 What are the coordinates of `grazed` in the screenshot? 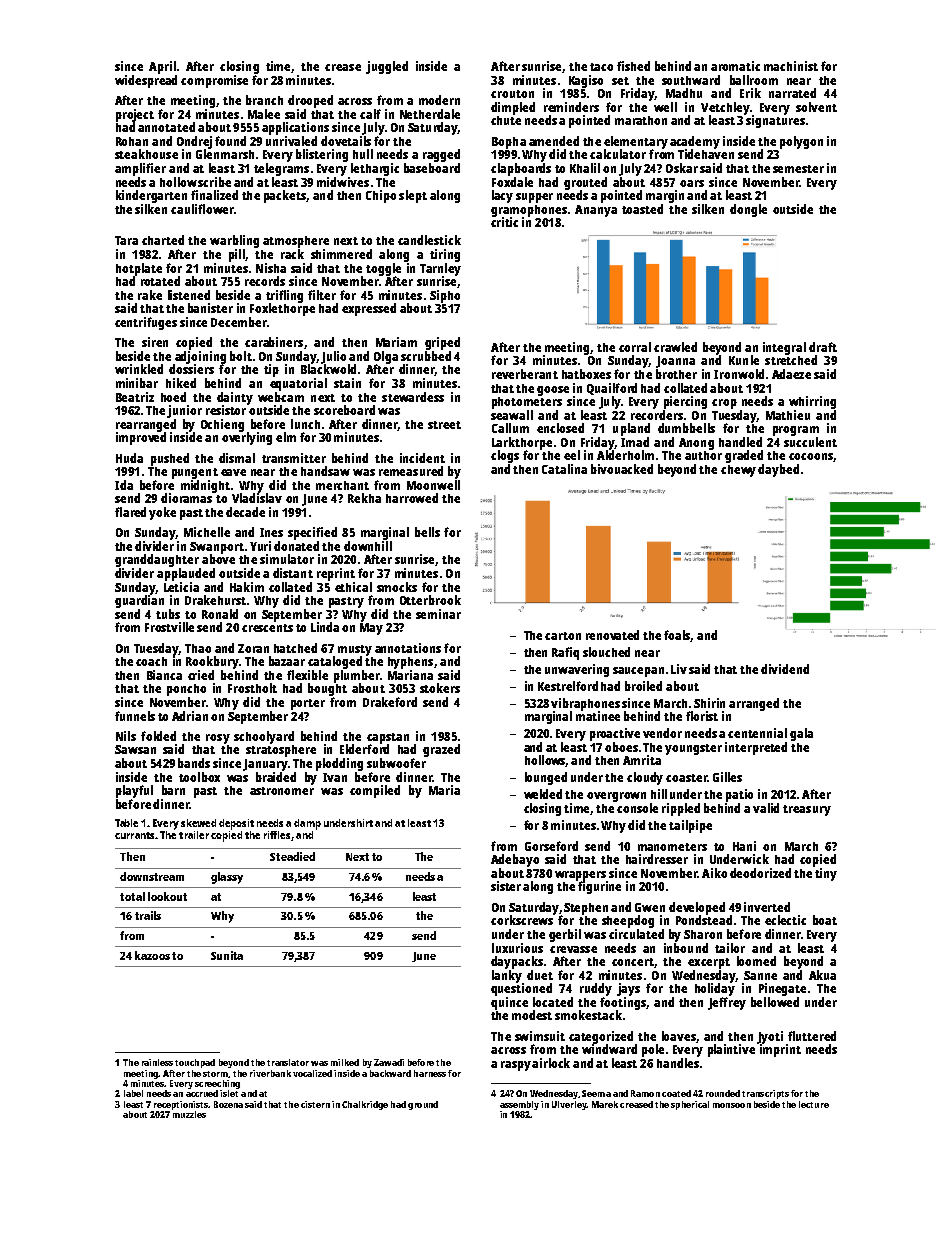 It's located at (441, 750).
